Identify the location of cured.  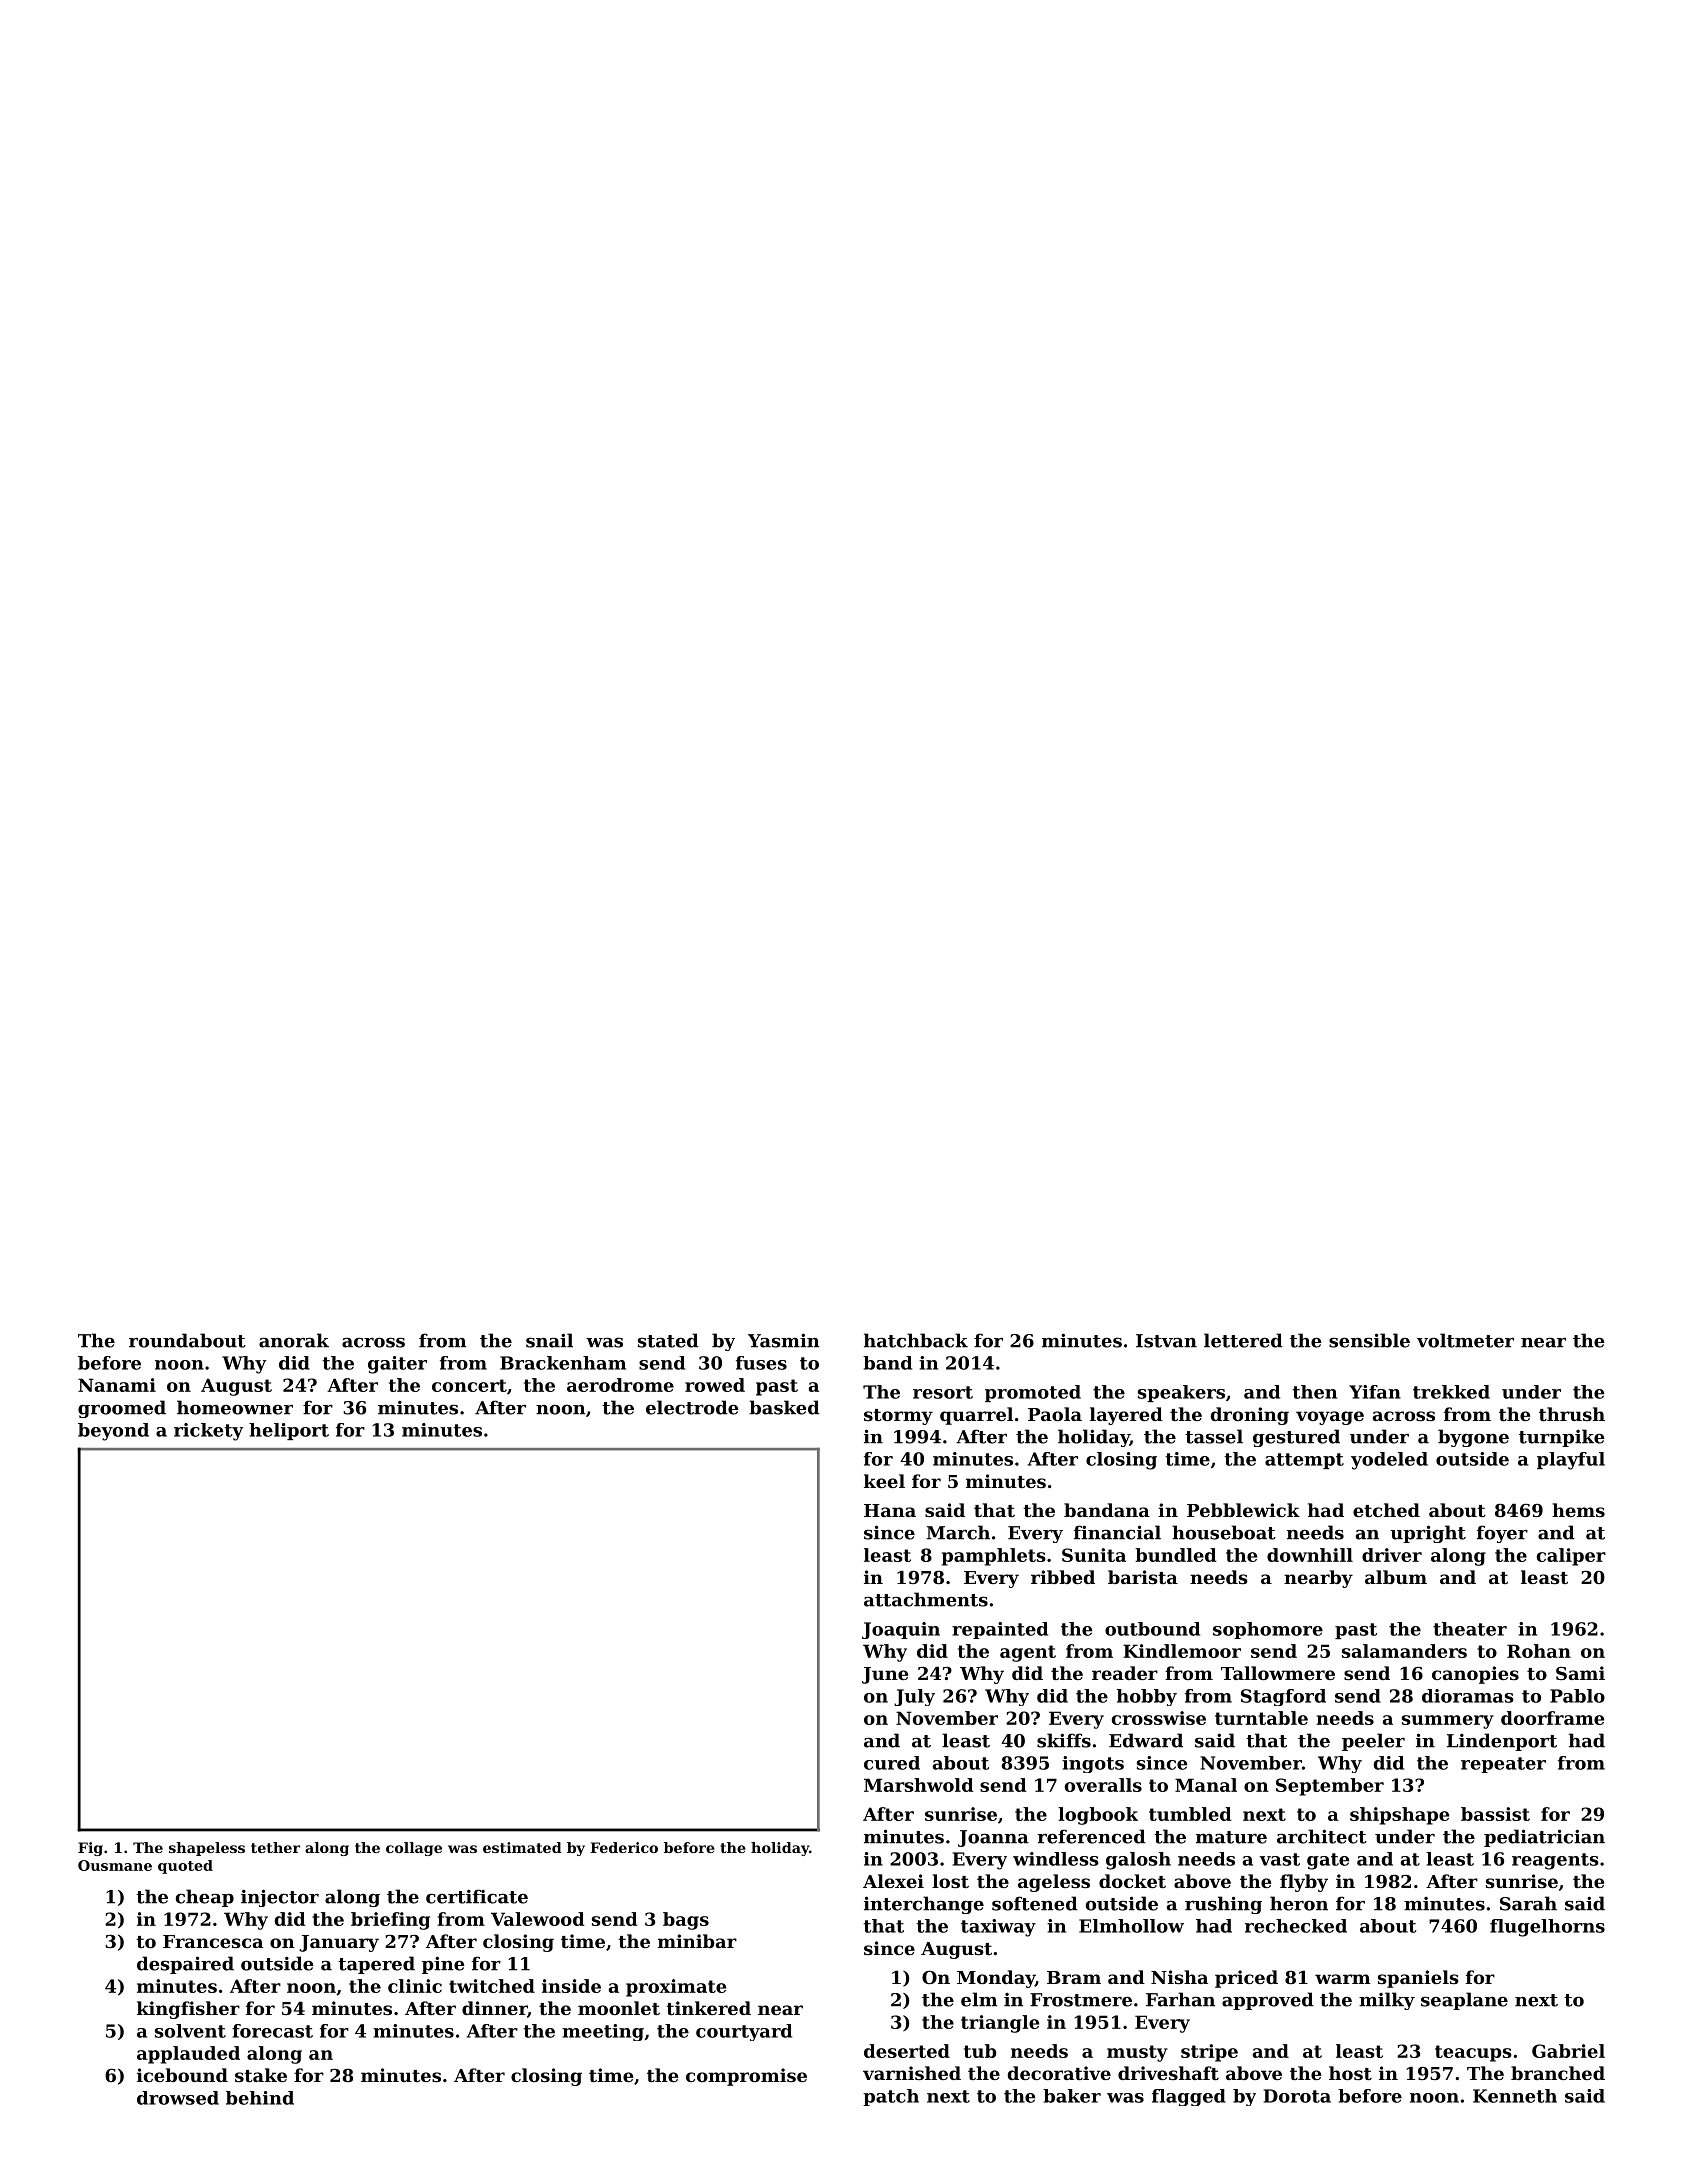
(892, 1763).
